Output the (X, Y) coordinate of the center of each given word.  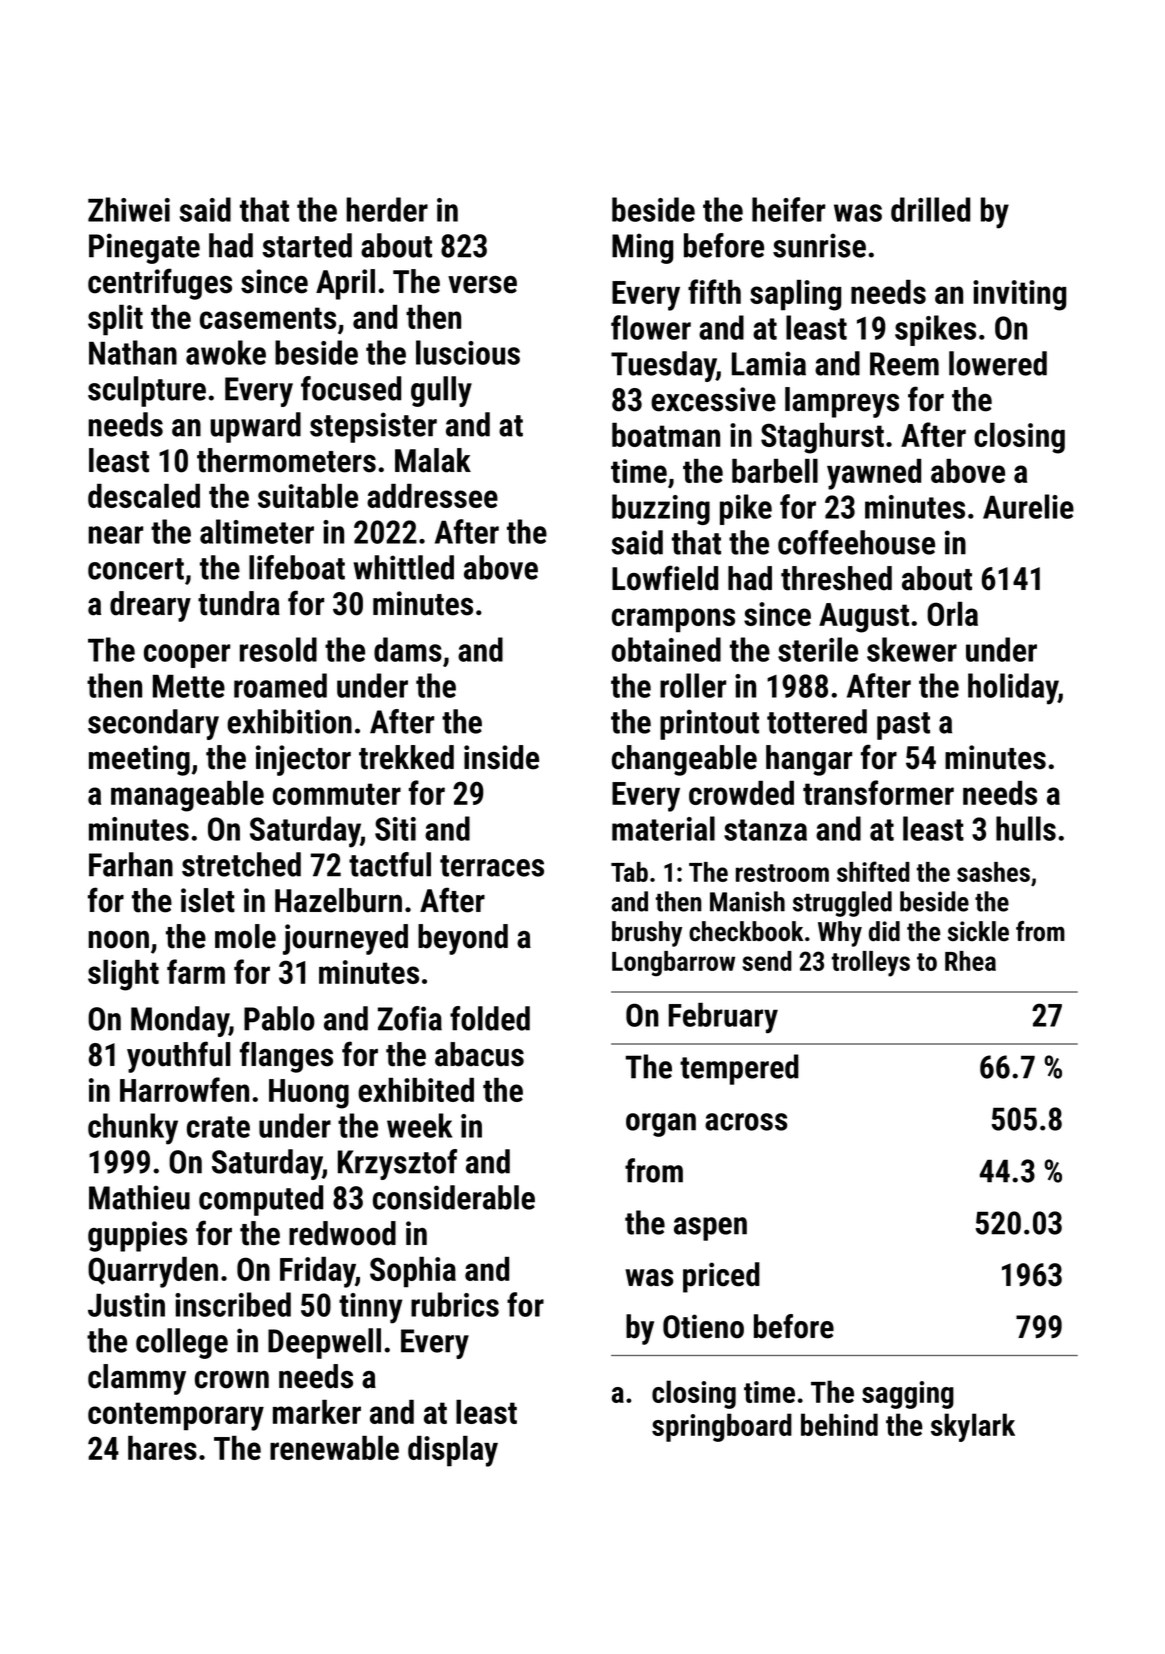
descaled (144, 496)
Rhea (970, 961)
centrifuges (160, 284)
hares (162, 1448)
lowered (998, 363)
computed (261, 1200)
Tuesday (663, 366)
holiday (1013, 689)
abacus (479, 1054)
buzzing (661, 509)
